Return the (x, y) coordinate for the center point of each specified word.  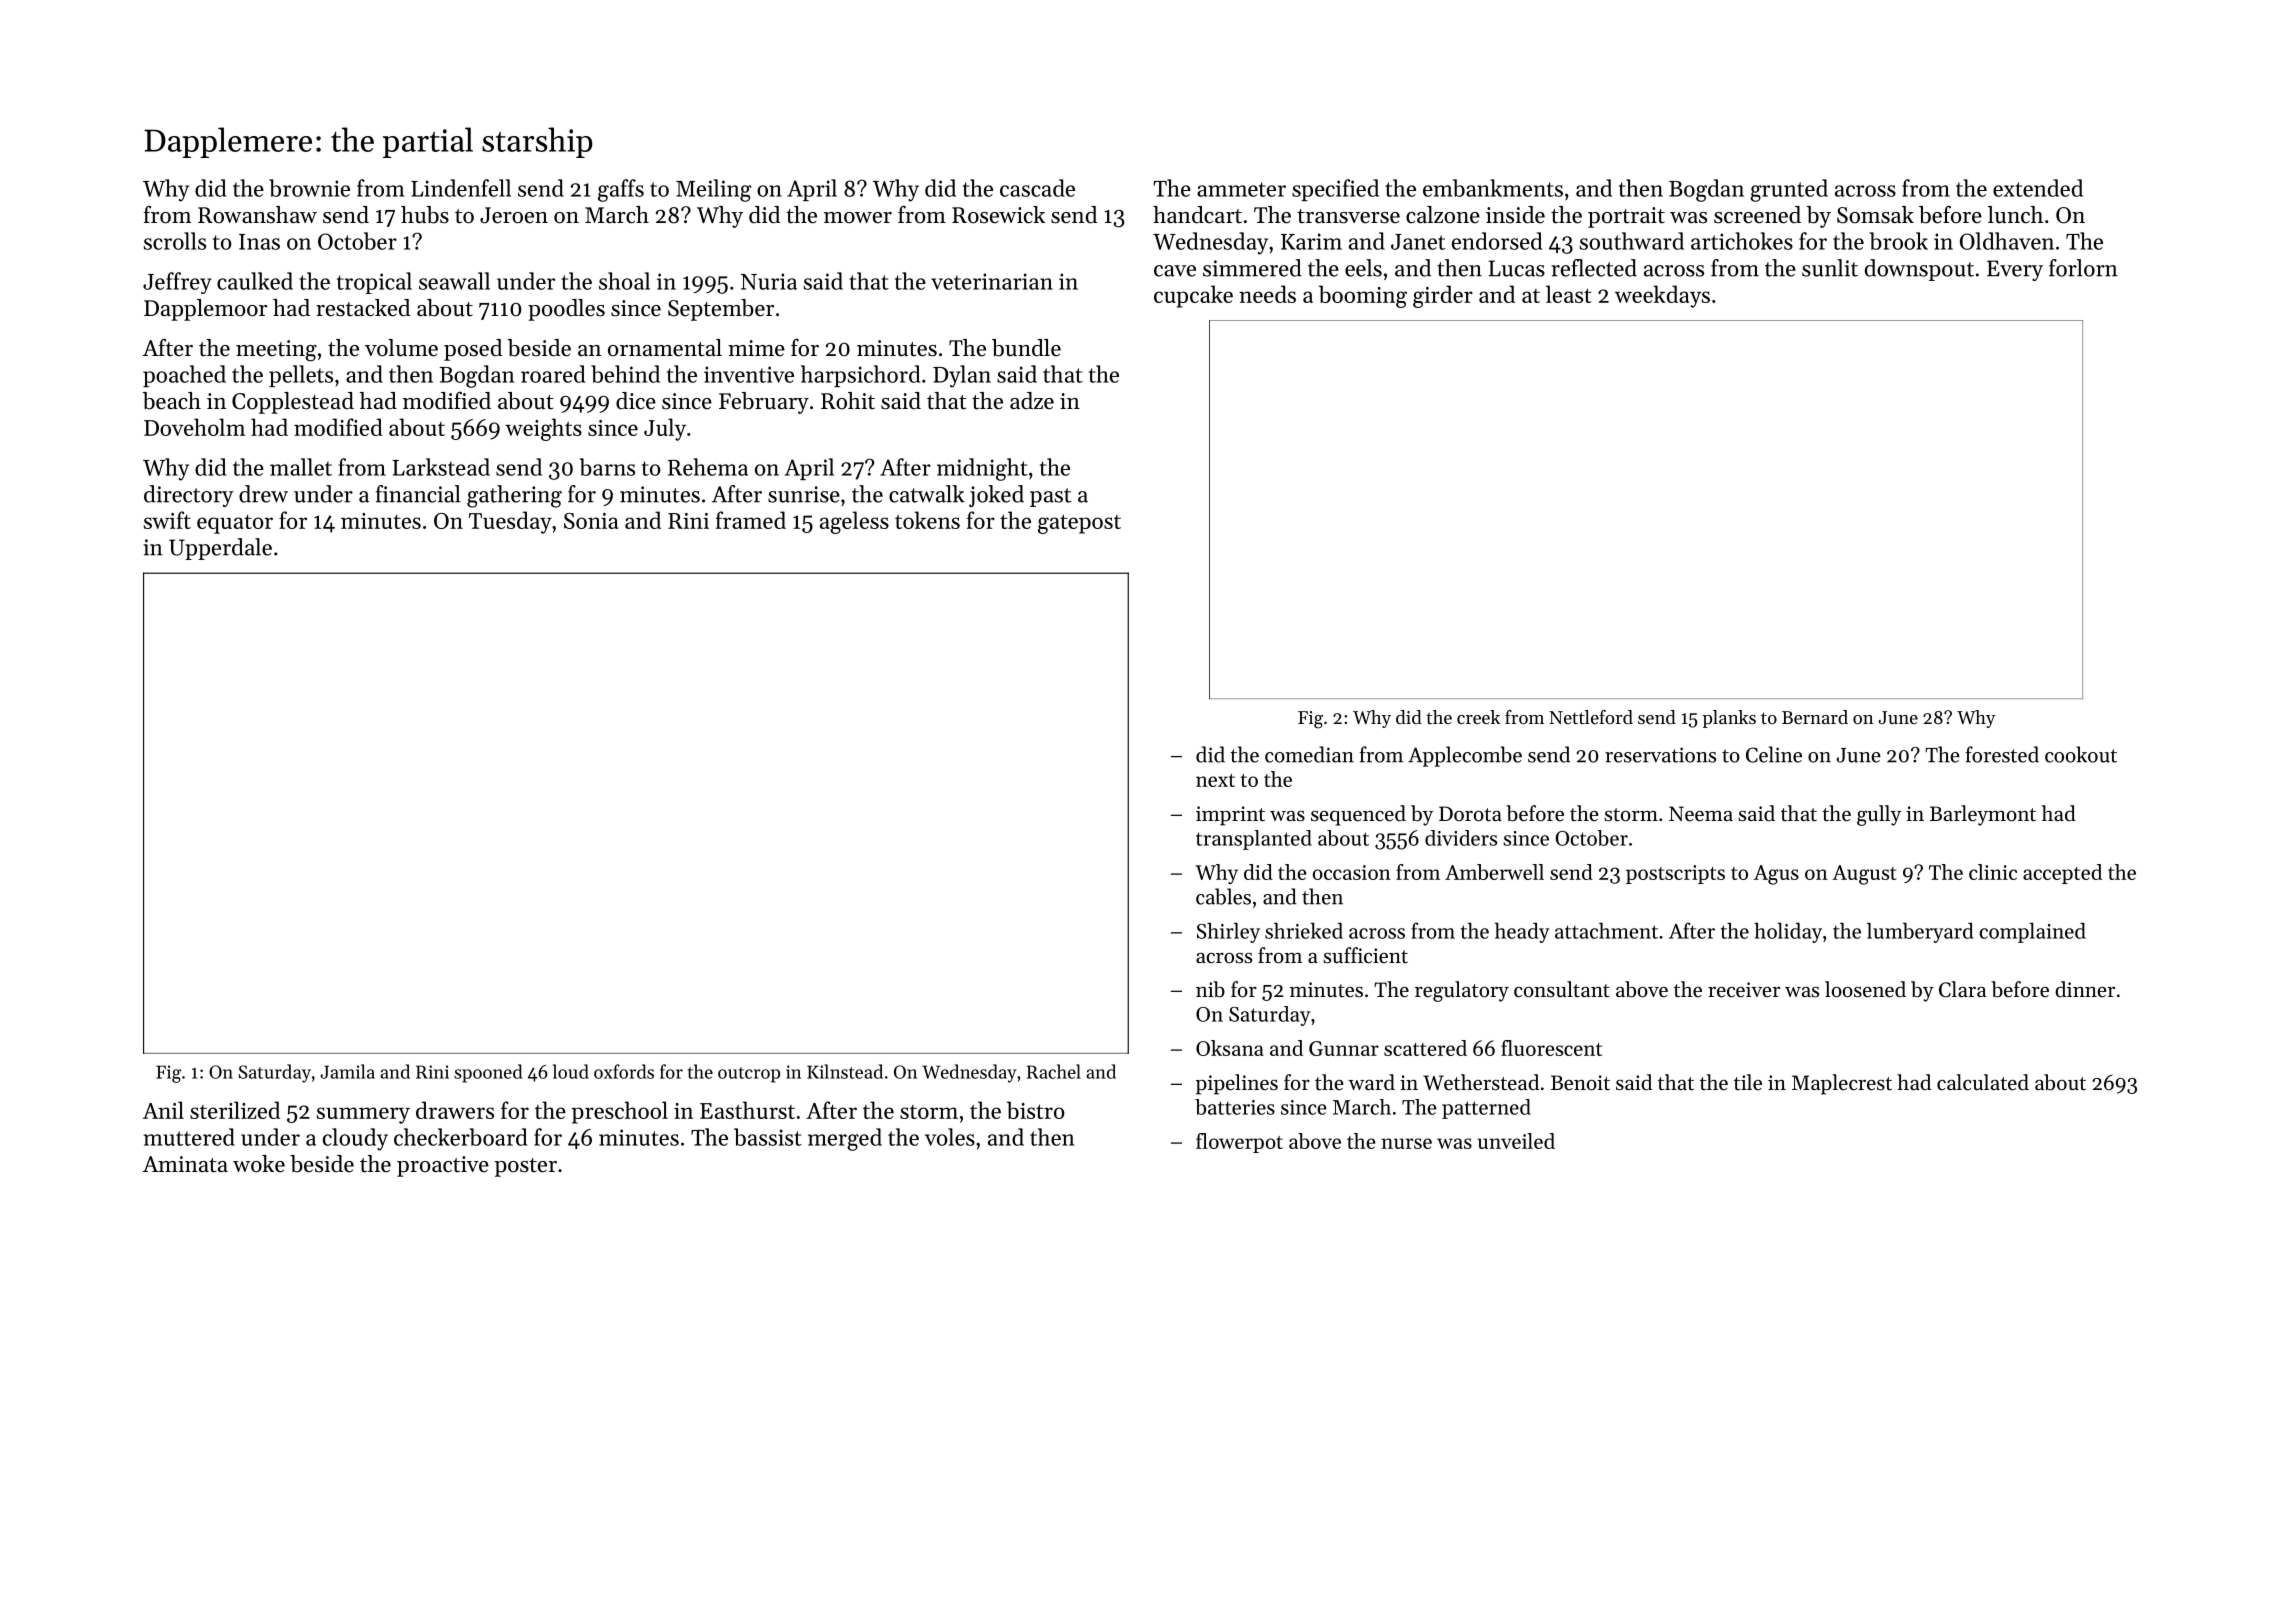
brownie (309, 188)
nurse (1406, 1143)
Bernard (1815, 717)
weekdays (1662, 296)
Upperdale (220, 549)
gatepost (1079, 524)
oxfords (624, 1071)
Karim (1311, 241)
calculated (1983, 1082)
